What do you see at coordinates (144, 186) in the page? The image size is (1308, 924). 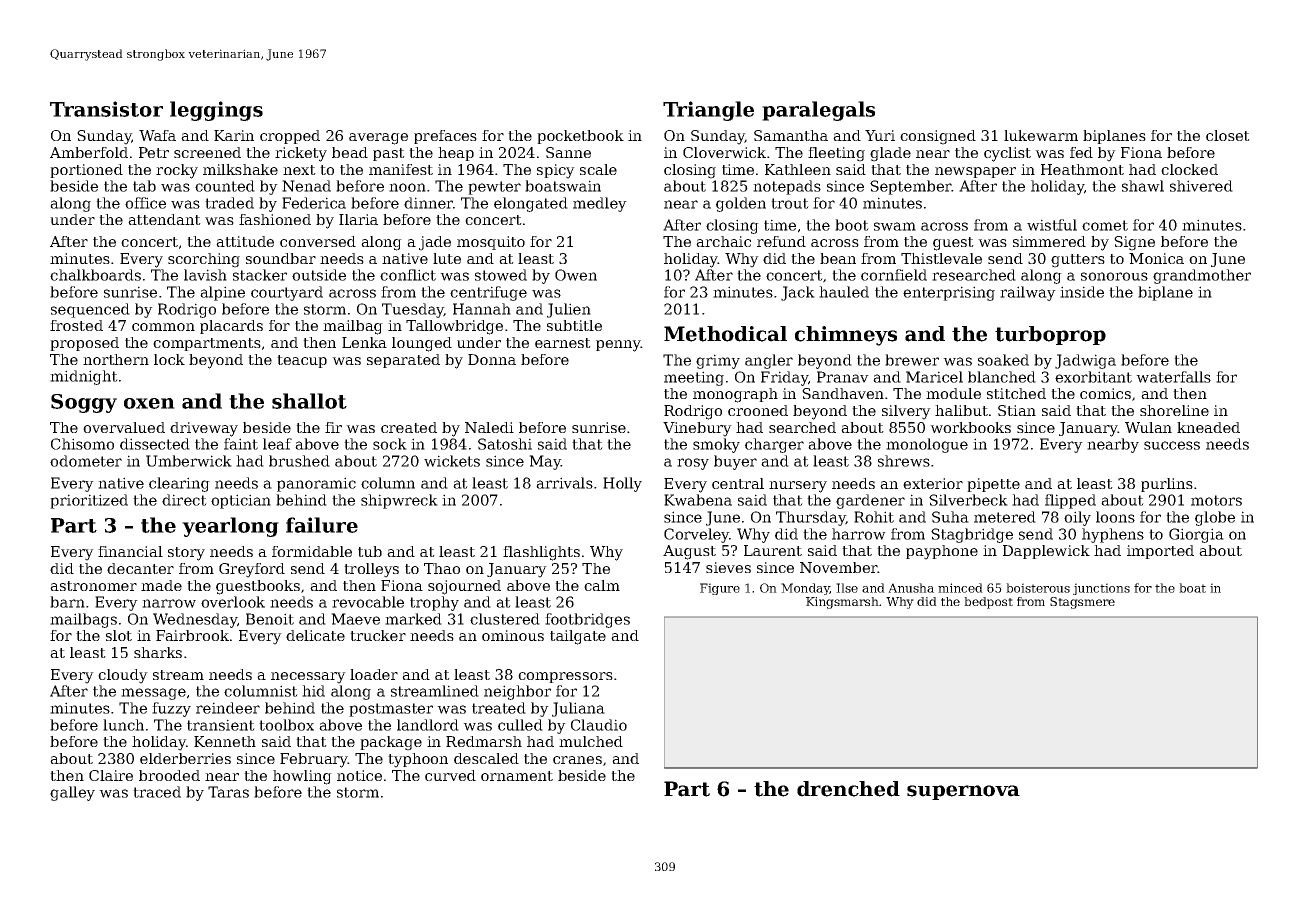 I see `tab` at bounding box center [144, 186].
